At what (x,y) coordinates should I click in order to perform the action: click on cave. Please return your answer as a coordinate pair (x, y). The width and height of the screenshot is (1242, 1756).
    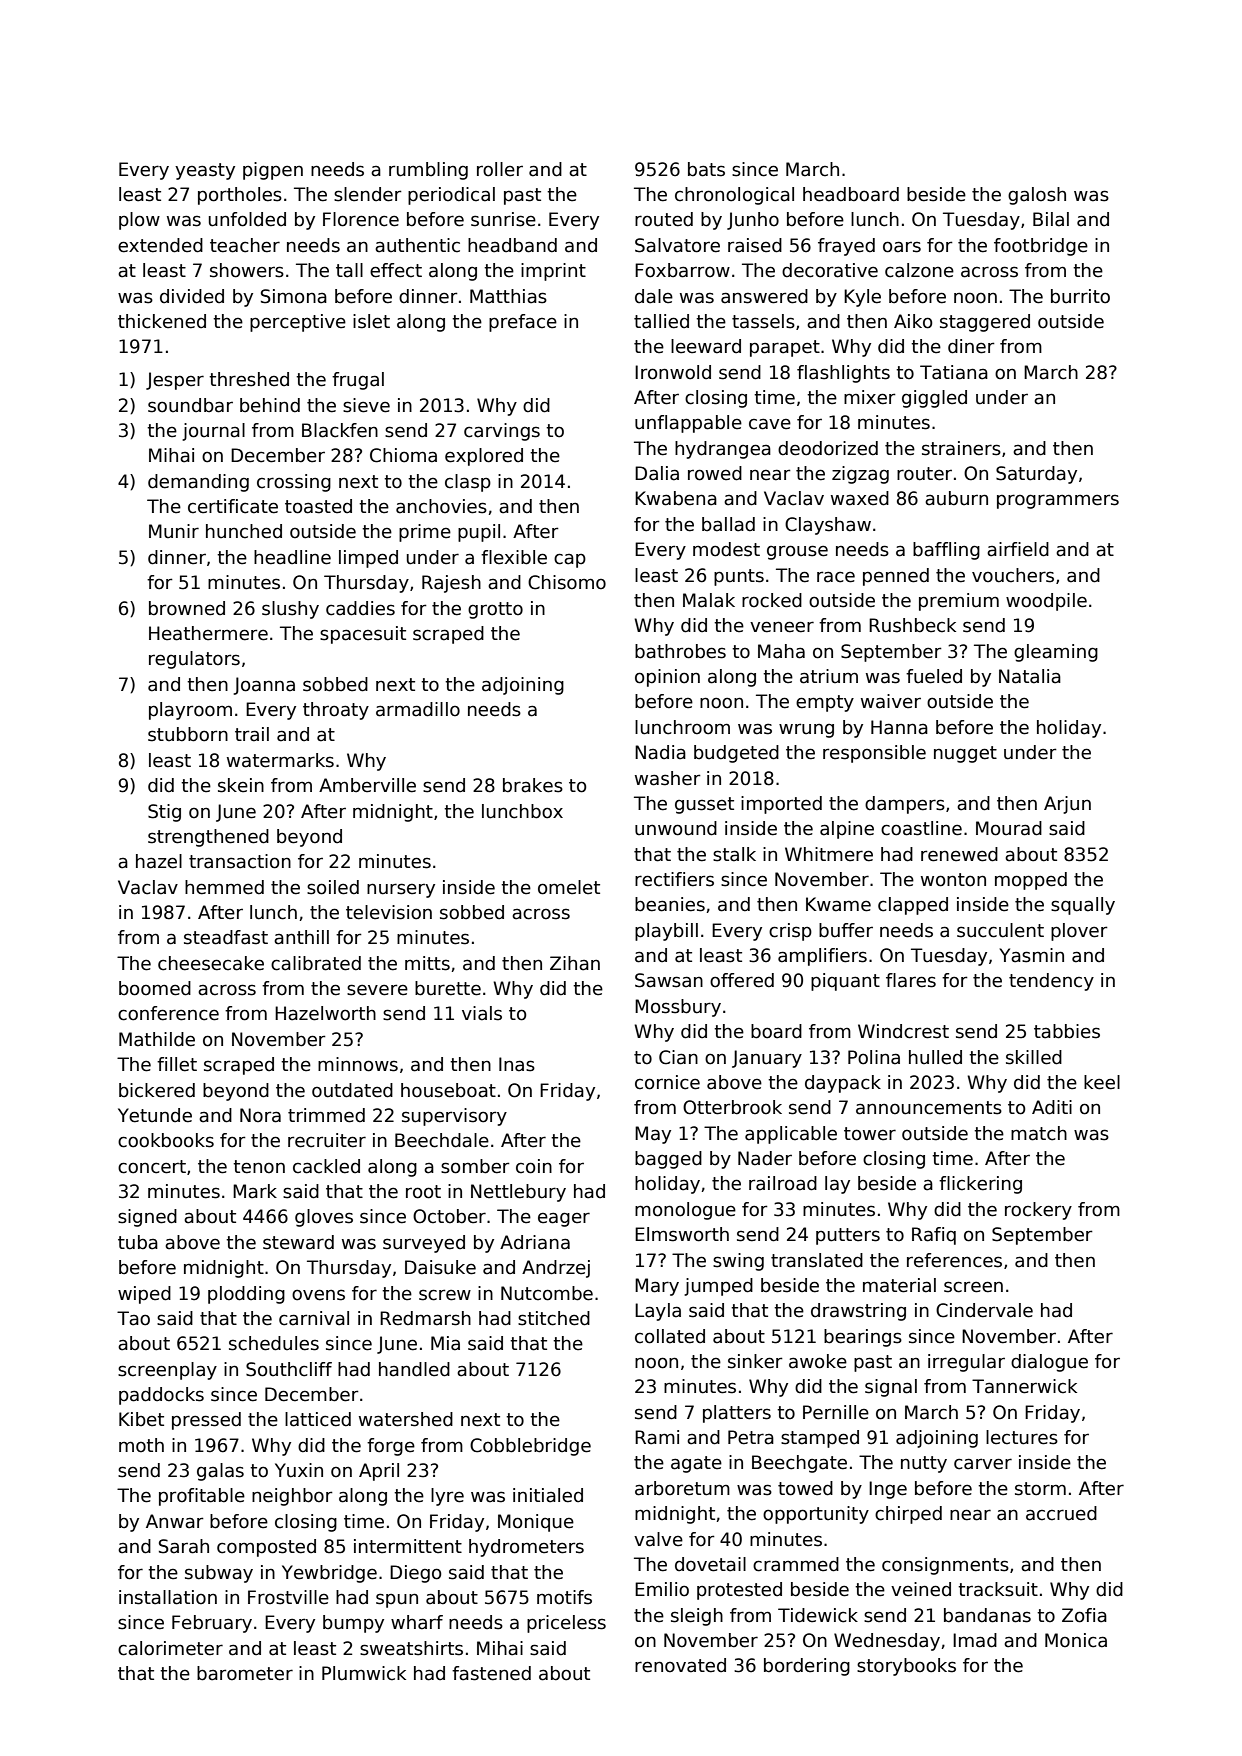
    Looking at the image, I should click on (770, 424).
